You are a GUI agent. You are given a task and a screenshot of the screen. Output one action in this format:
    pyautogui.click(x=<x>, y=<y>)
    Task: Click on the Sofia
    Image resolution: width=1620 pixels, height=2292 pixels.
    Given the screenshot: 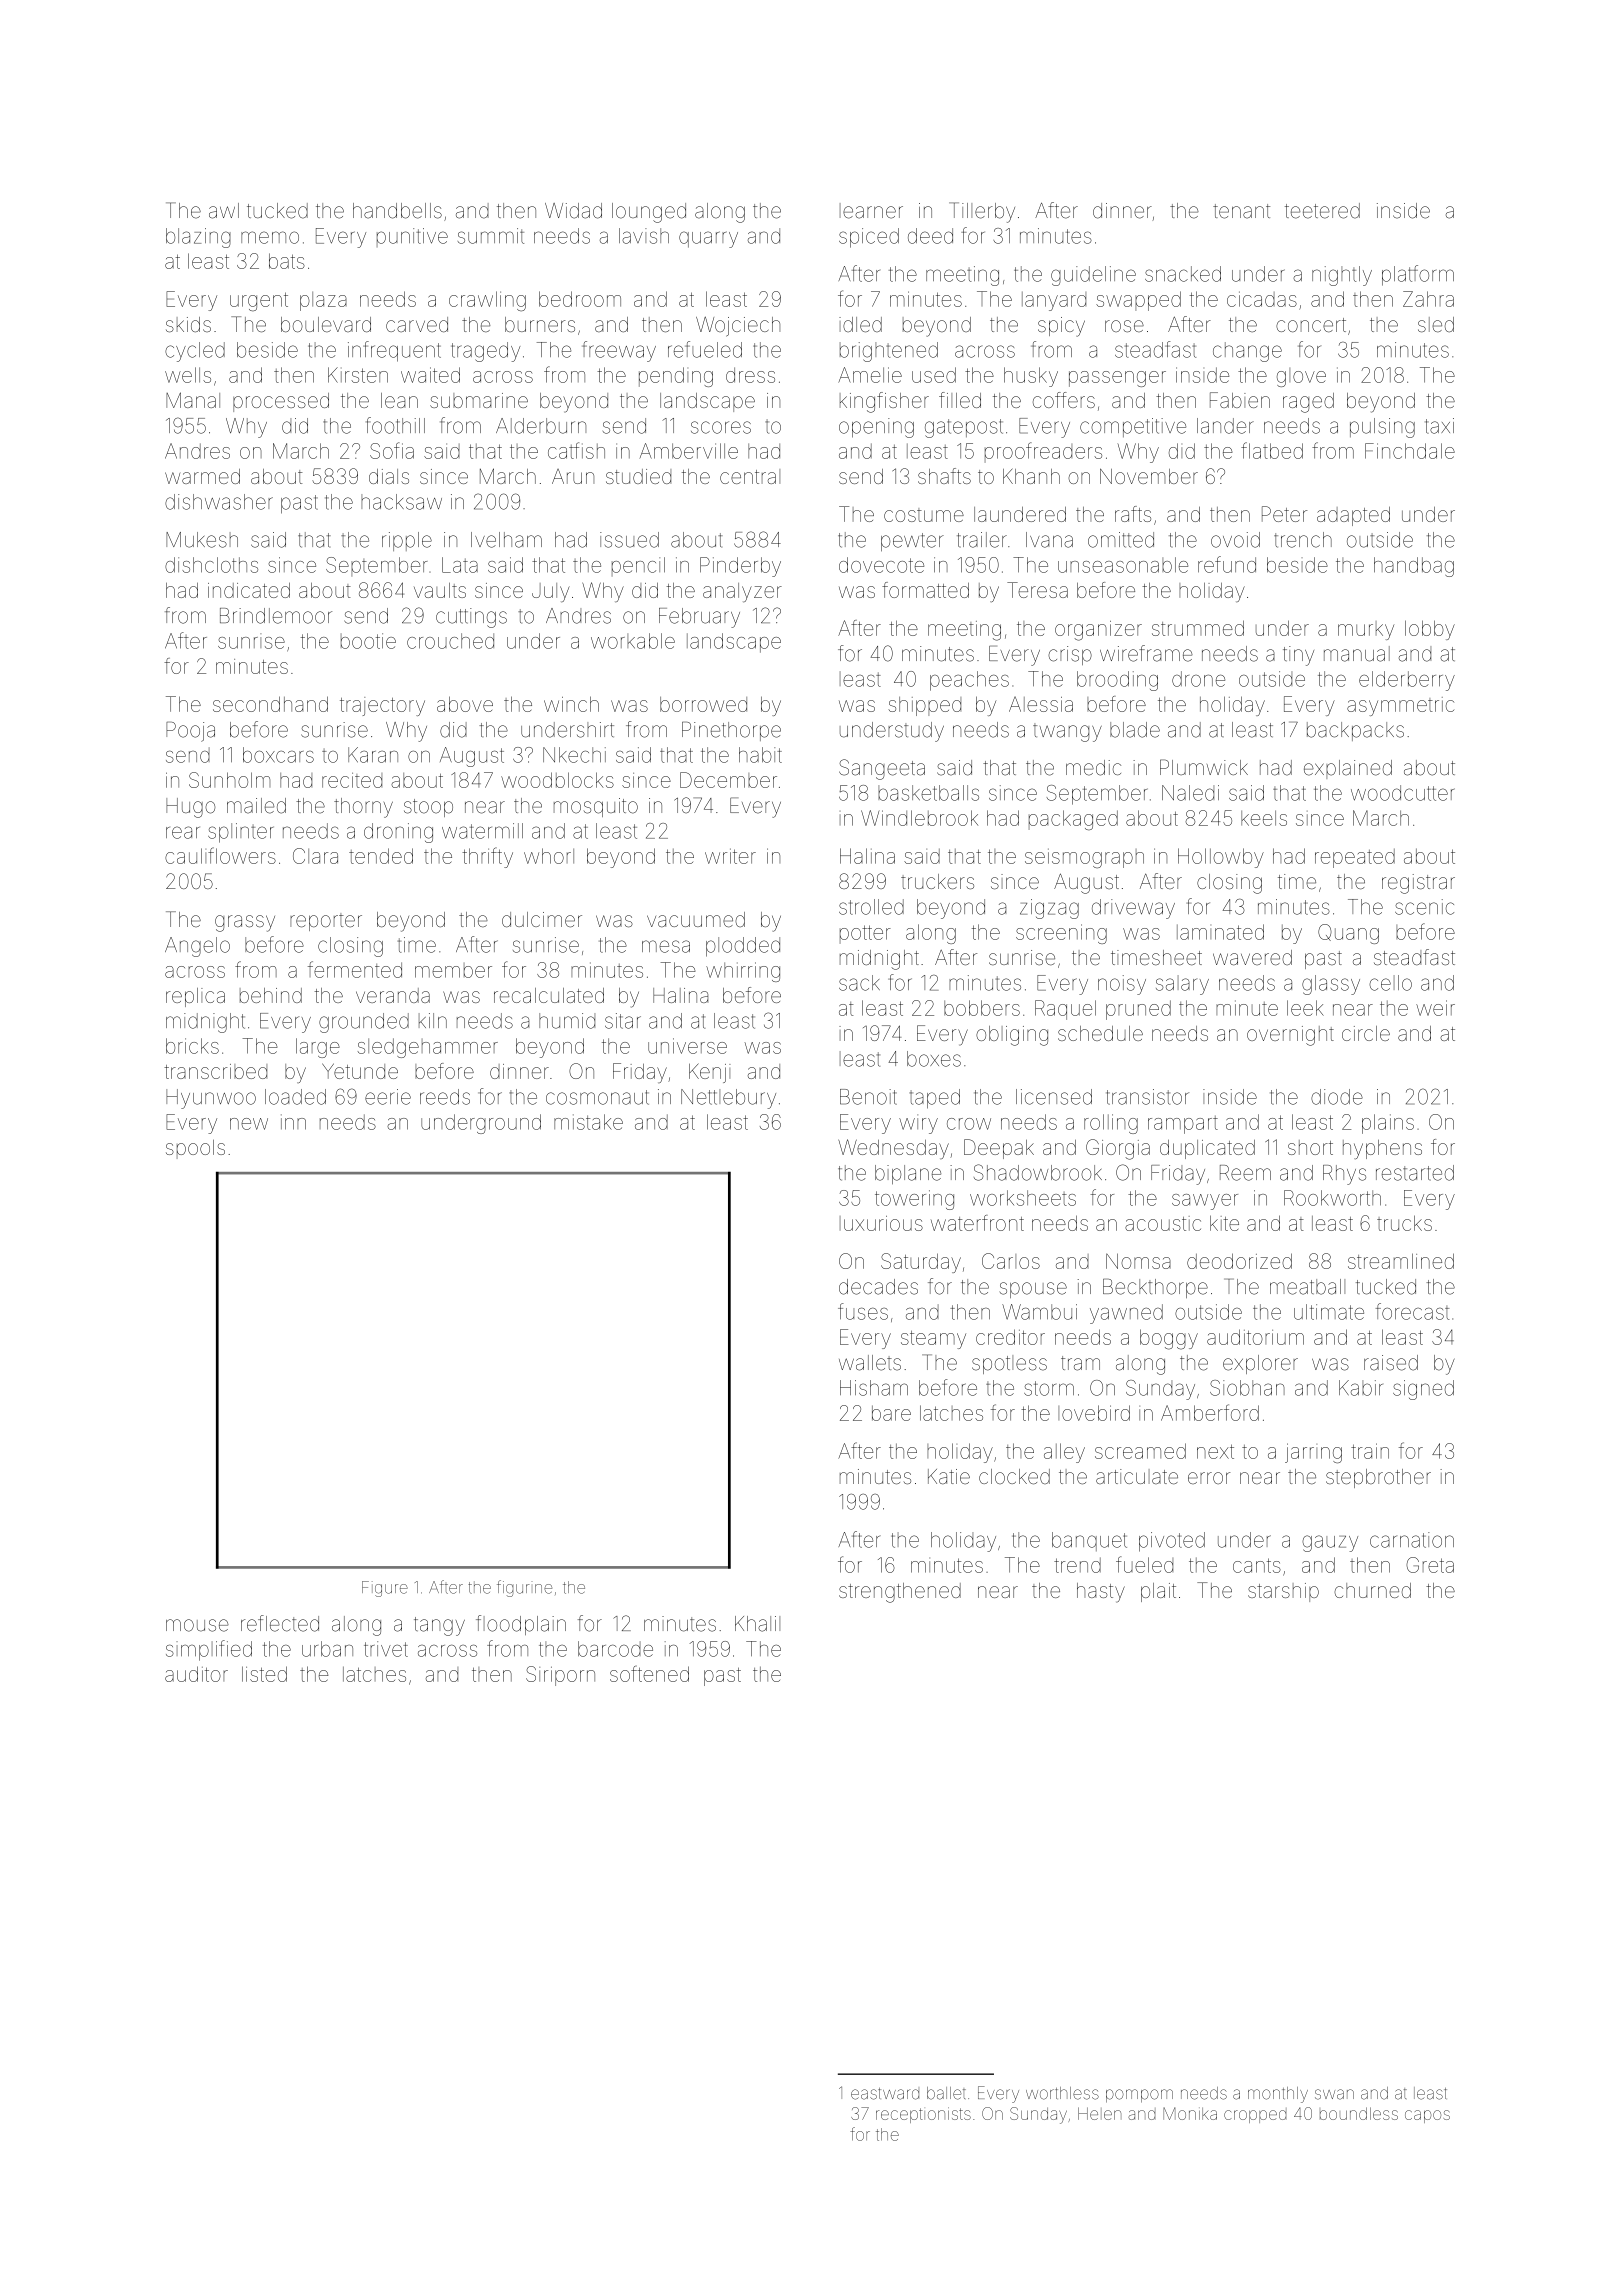 What is the action you would take?
    pyautogui.click(x=392, y=450)
